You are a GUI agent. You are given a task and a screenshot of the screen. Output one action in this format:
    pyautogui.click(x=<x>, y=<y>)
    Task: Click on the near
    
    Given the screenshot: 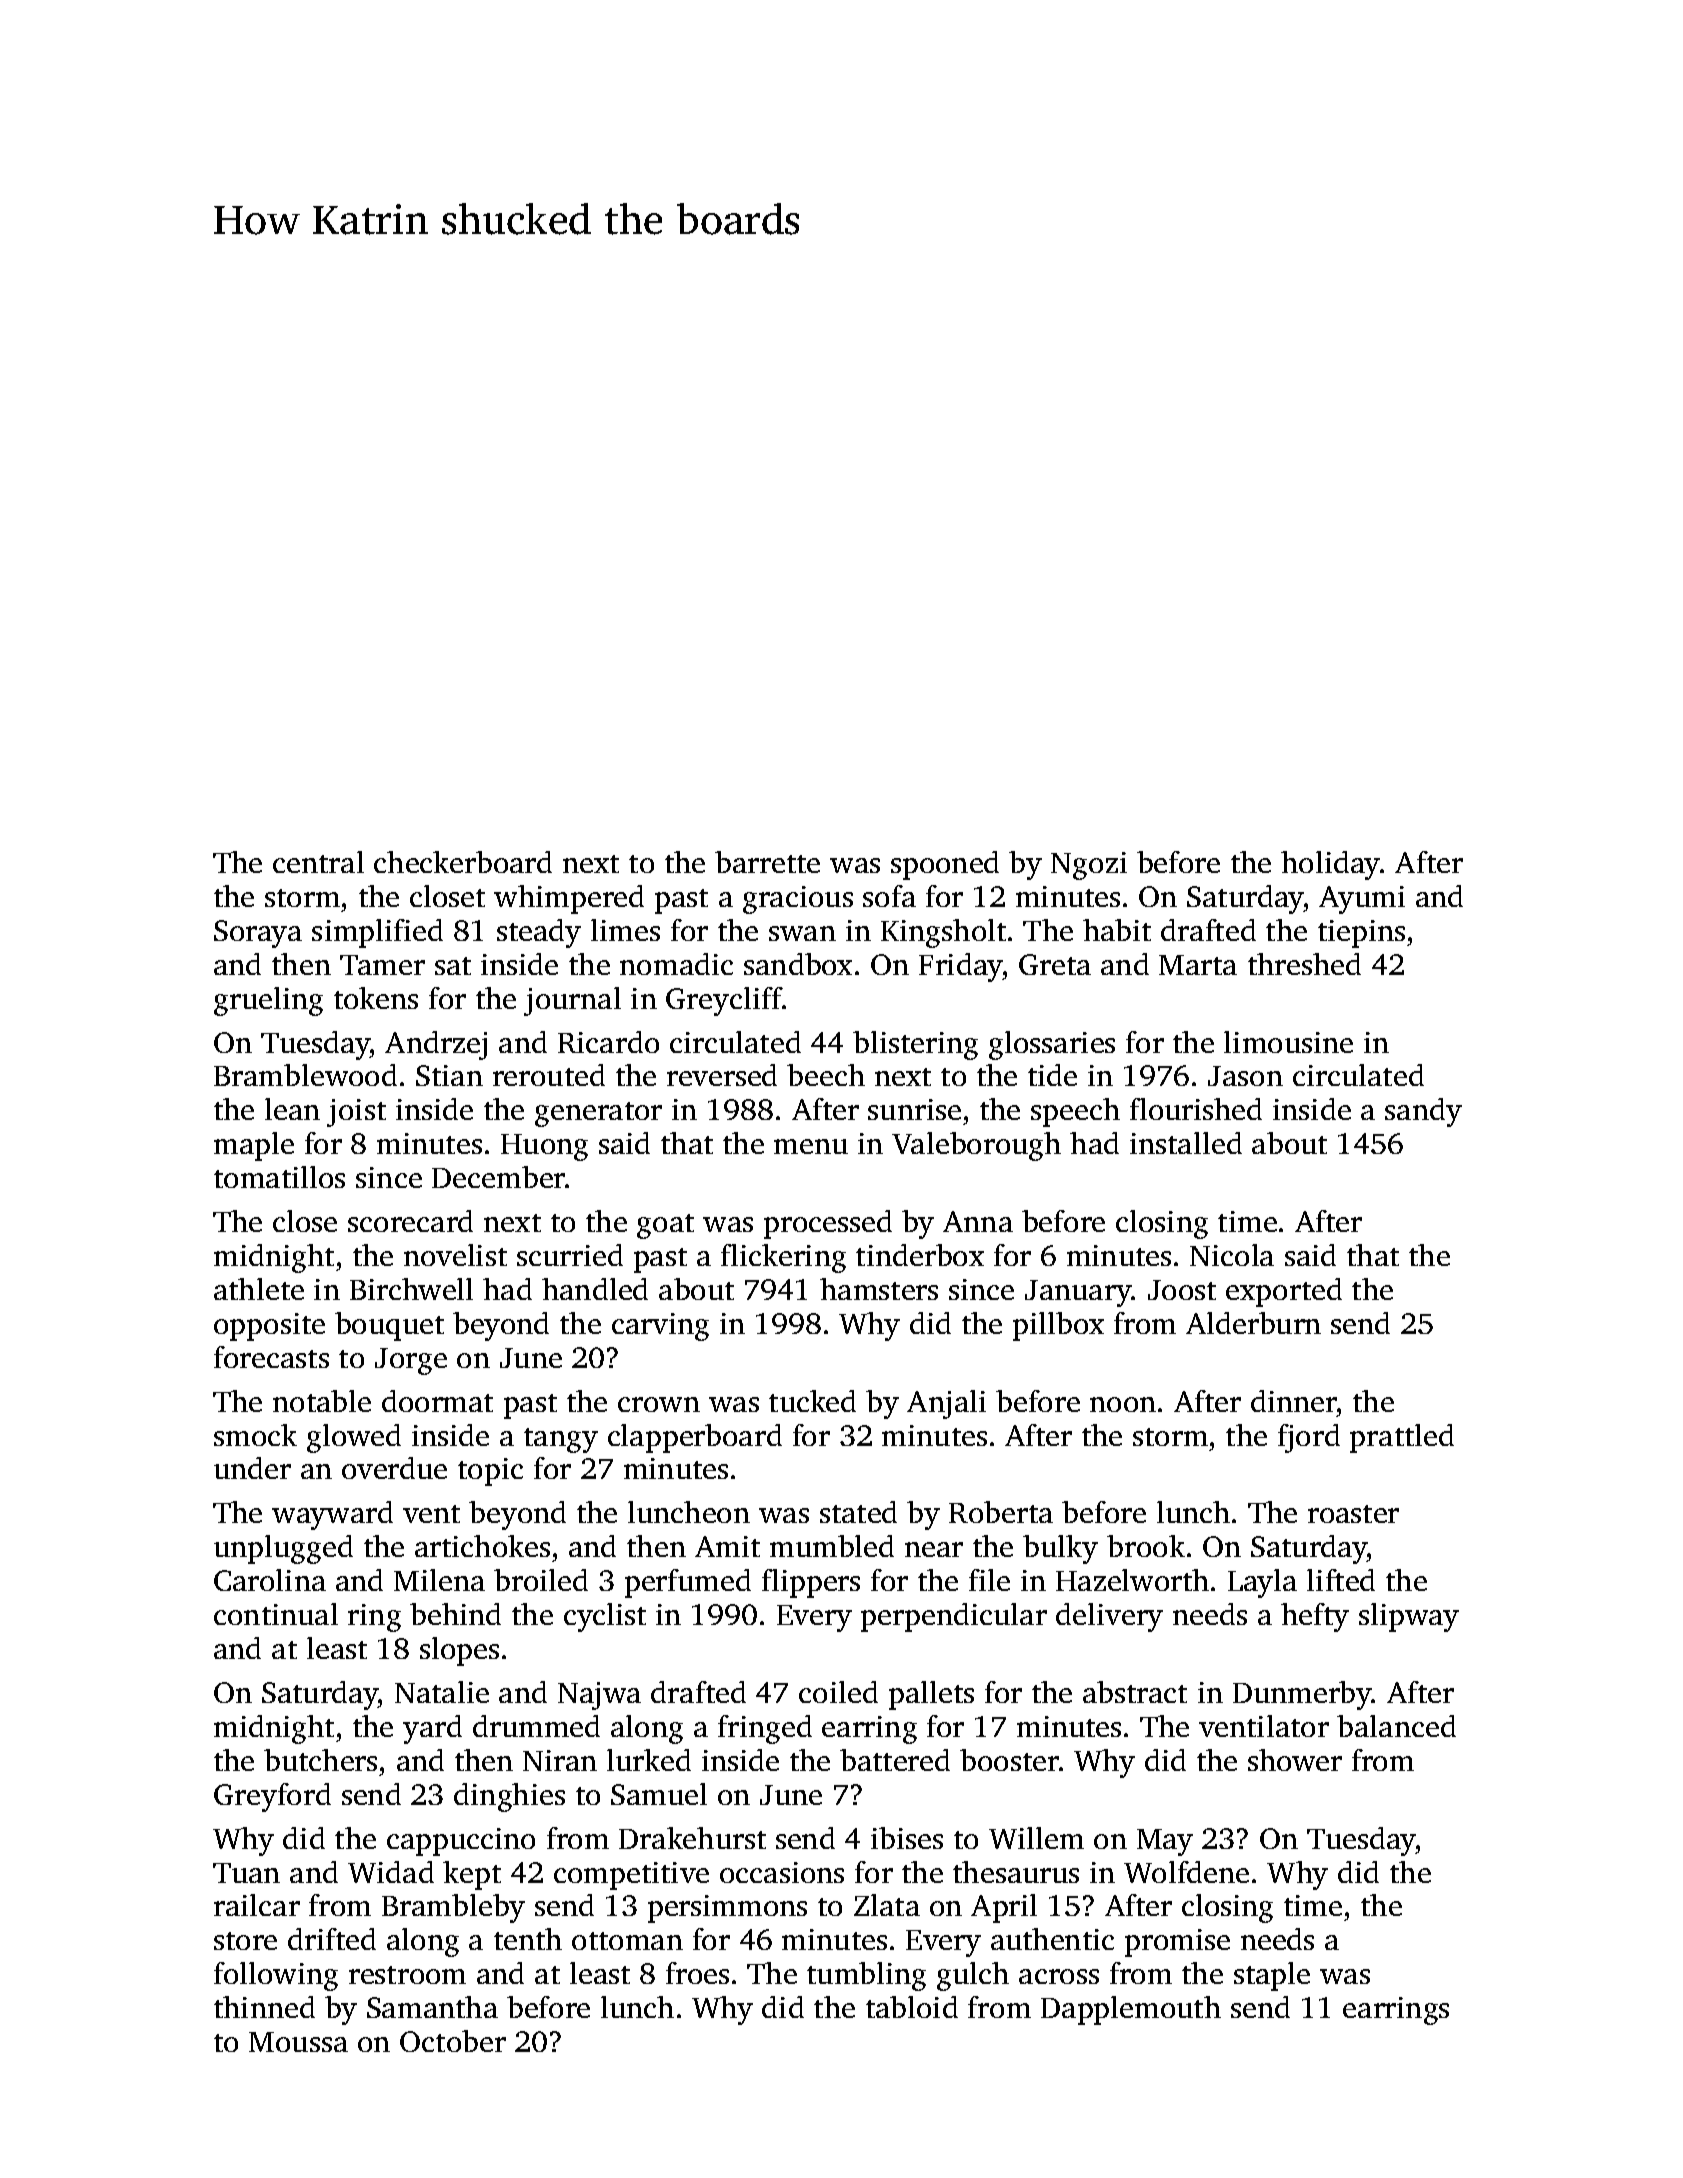 What is the action you would take?
    pyautogui.click(x=934, y=1549)
